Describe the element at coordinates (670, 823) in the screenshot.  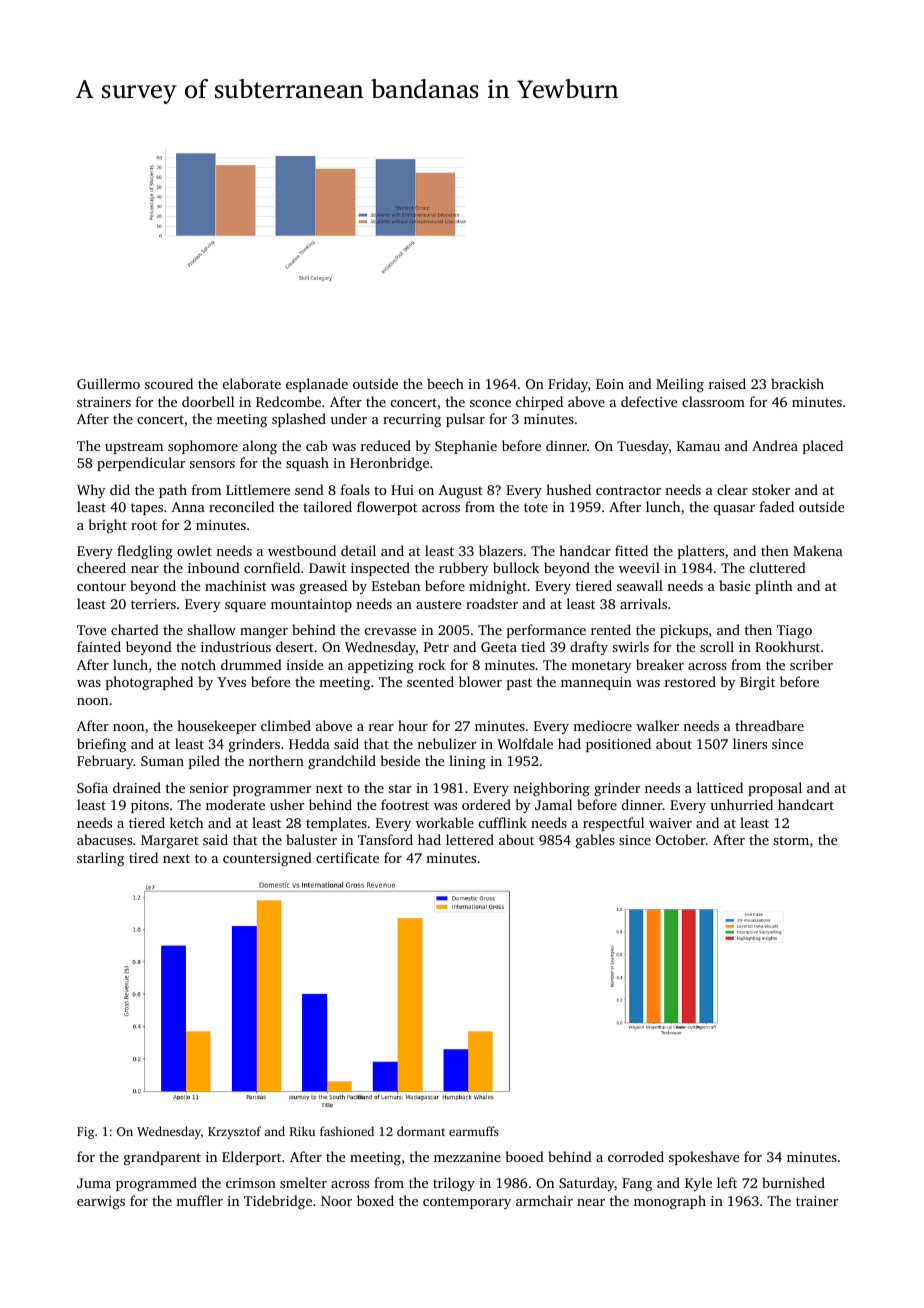
I see `waiver` at that location.
